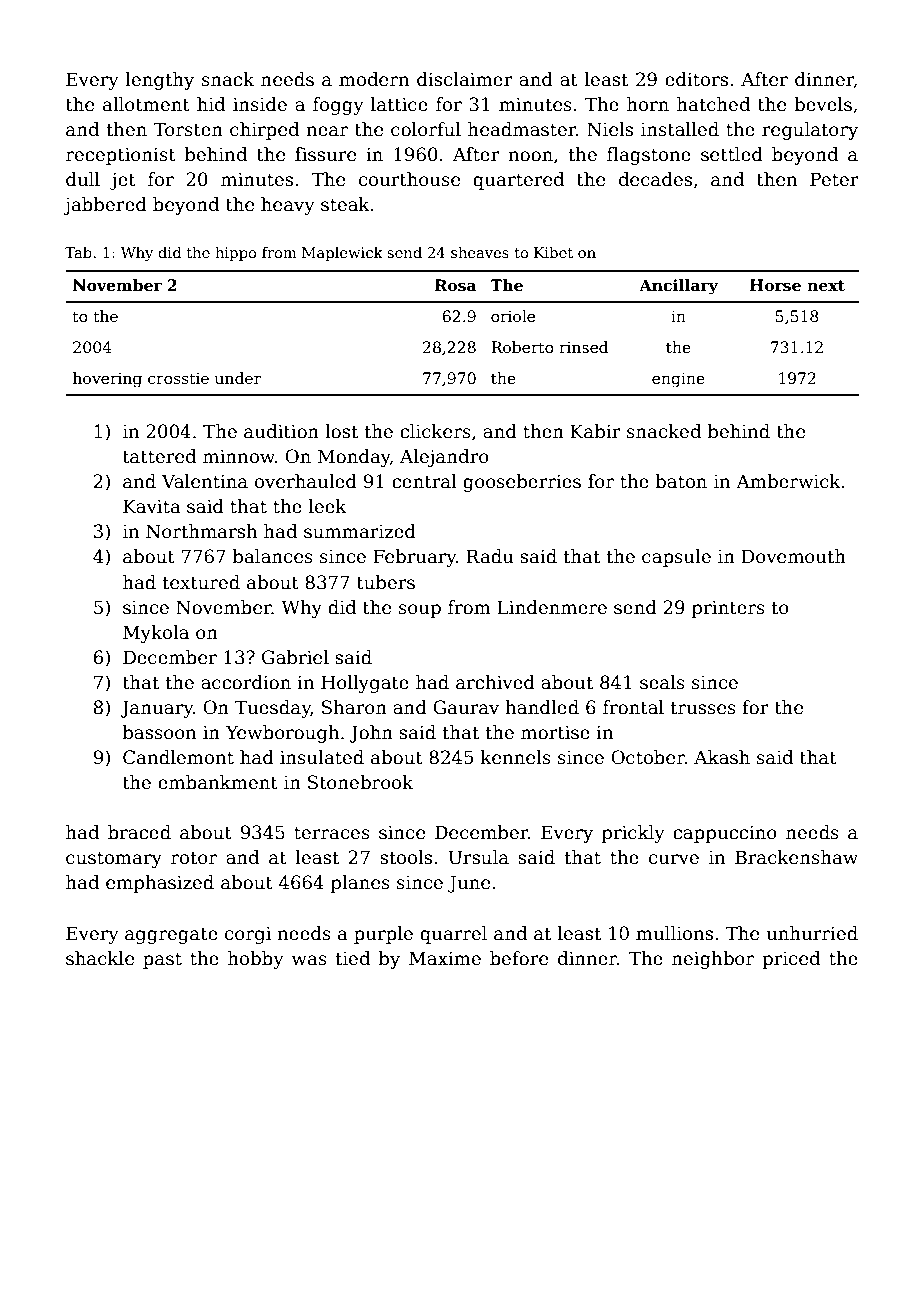  Describe the element at coordinates (823, 104) in the image. I see `bevels` at that location.
